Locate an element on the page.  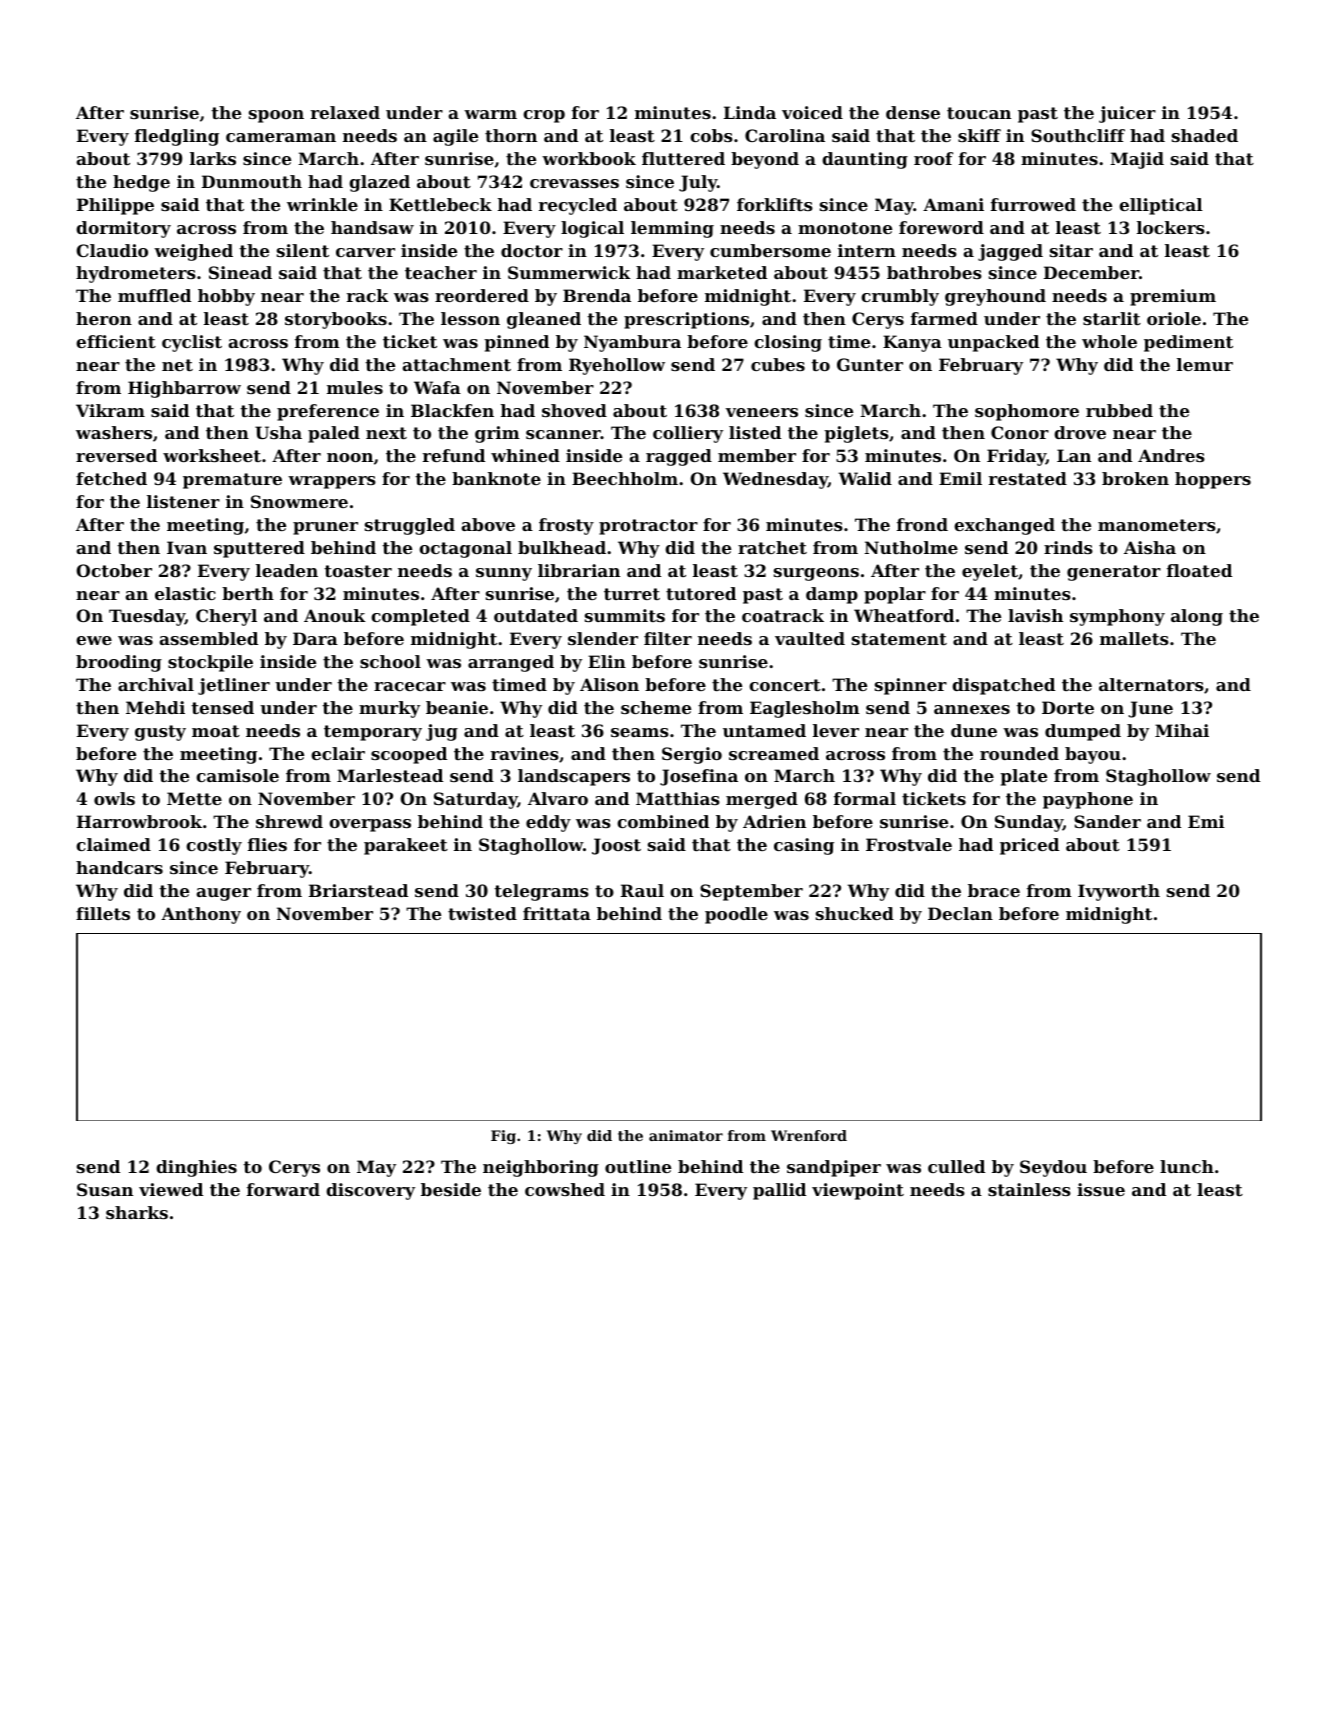
concert is located at coordinates (785, 685).
